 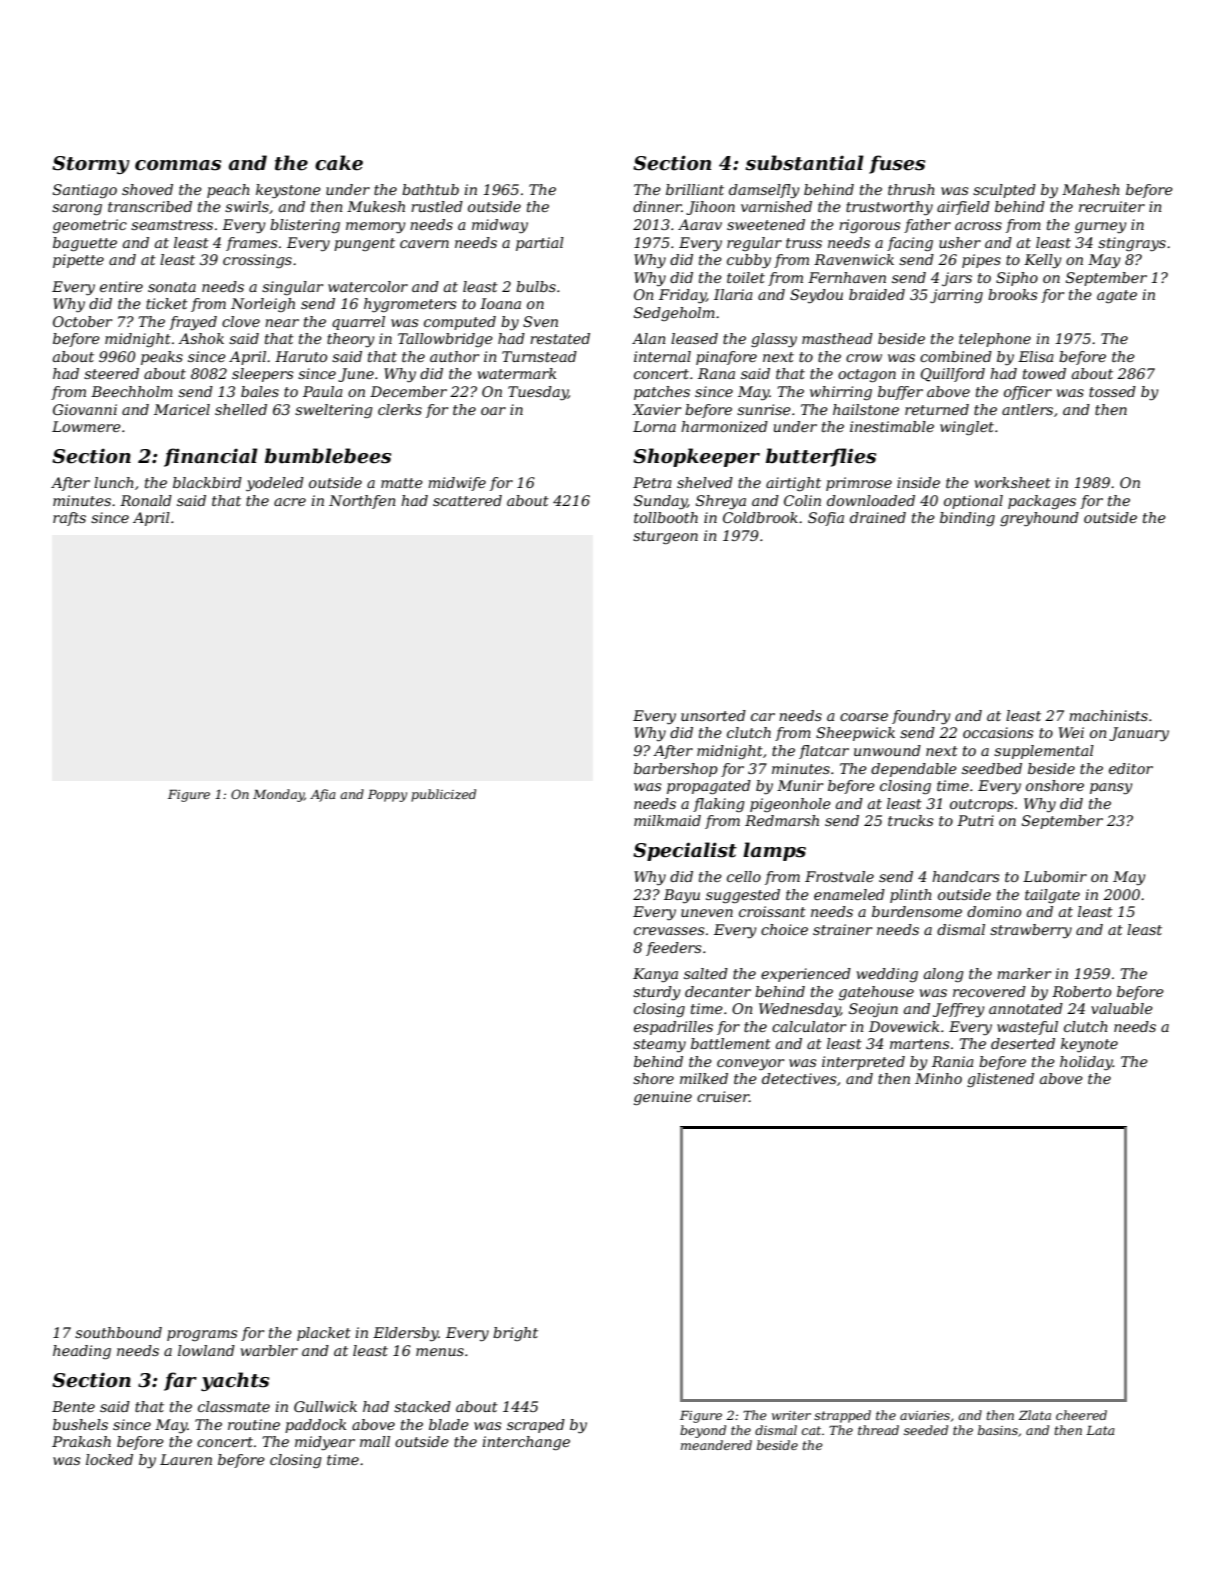 What do you see at coordinates (897, 164) in the page?
I see `fuses` at bounding box center [897, 164].
